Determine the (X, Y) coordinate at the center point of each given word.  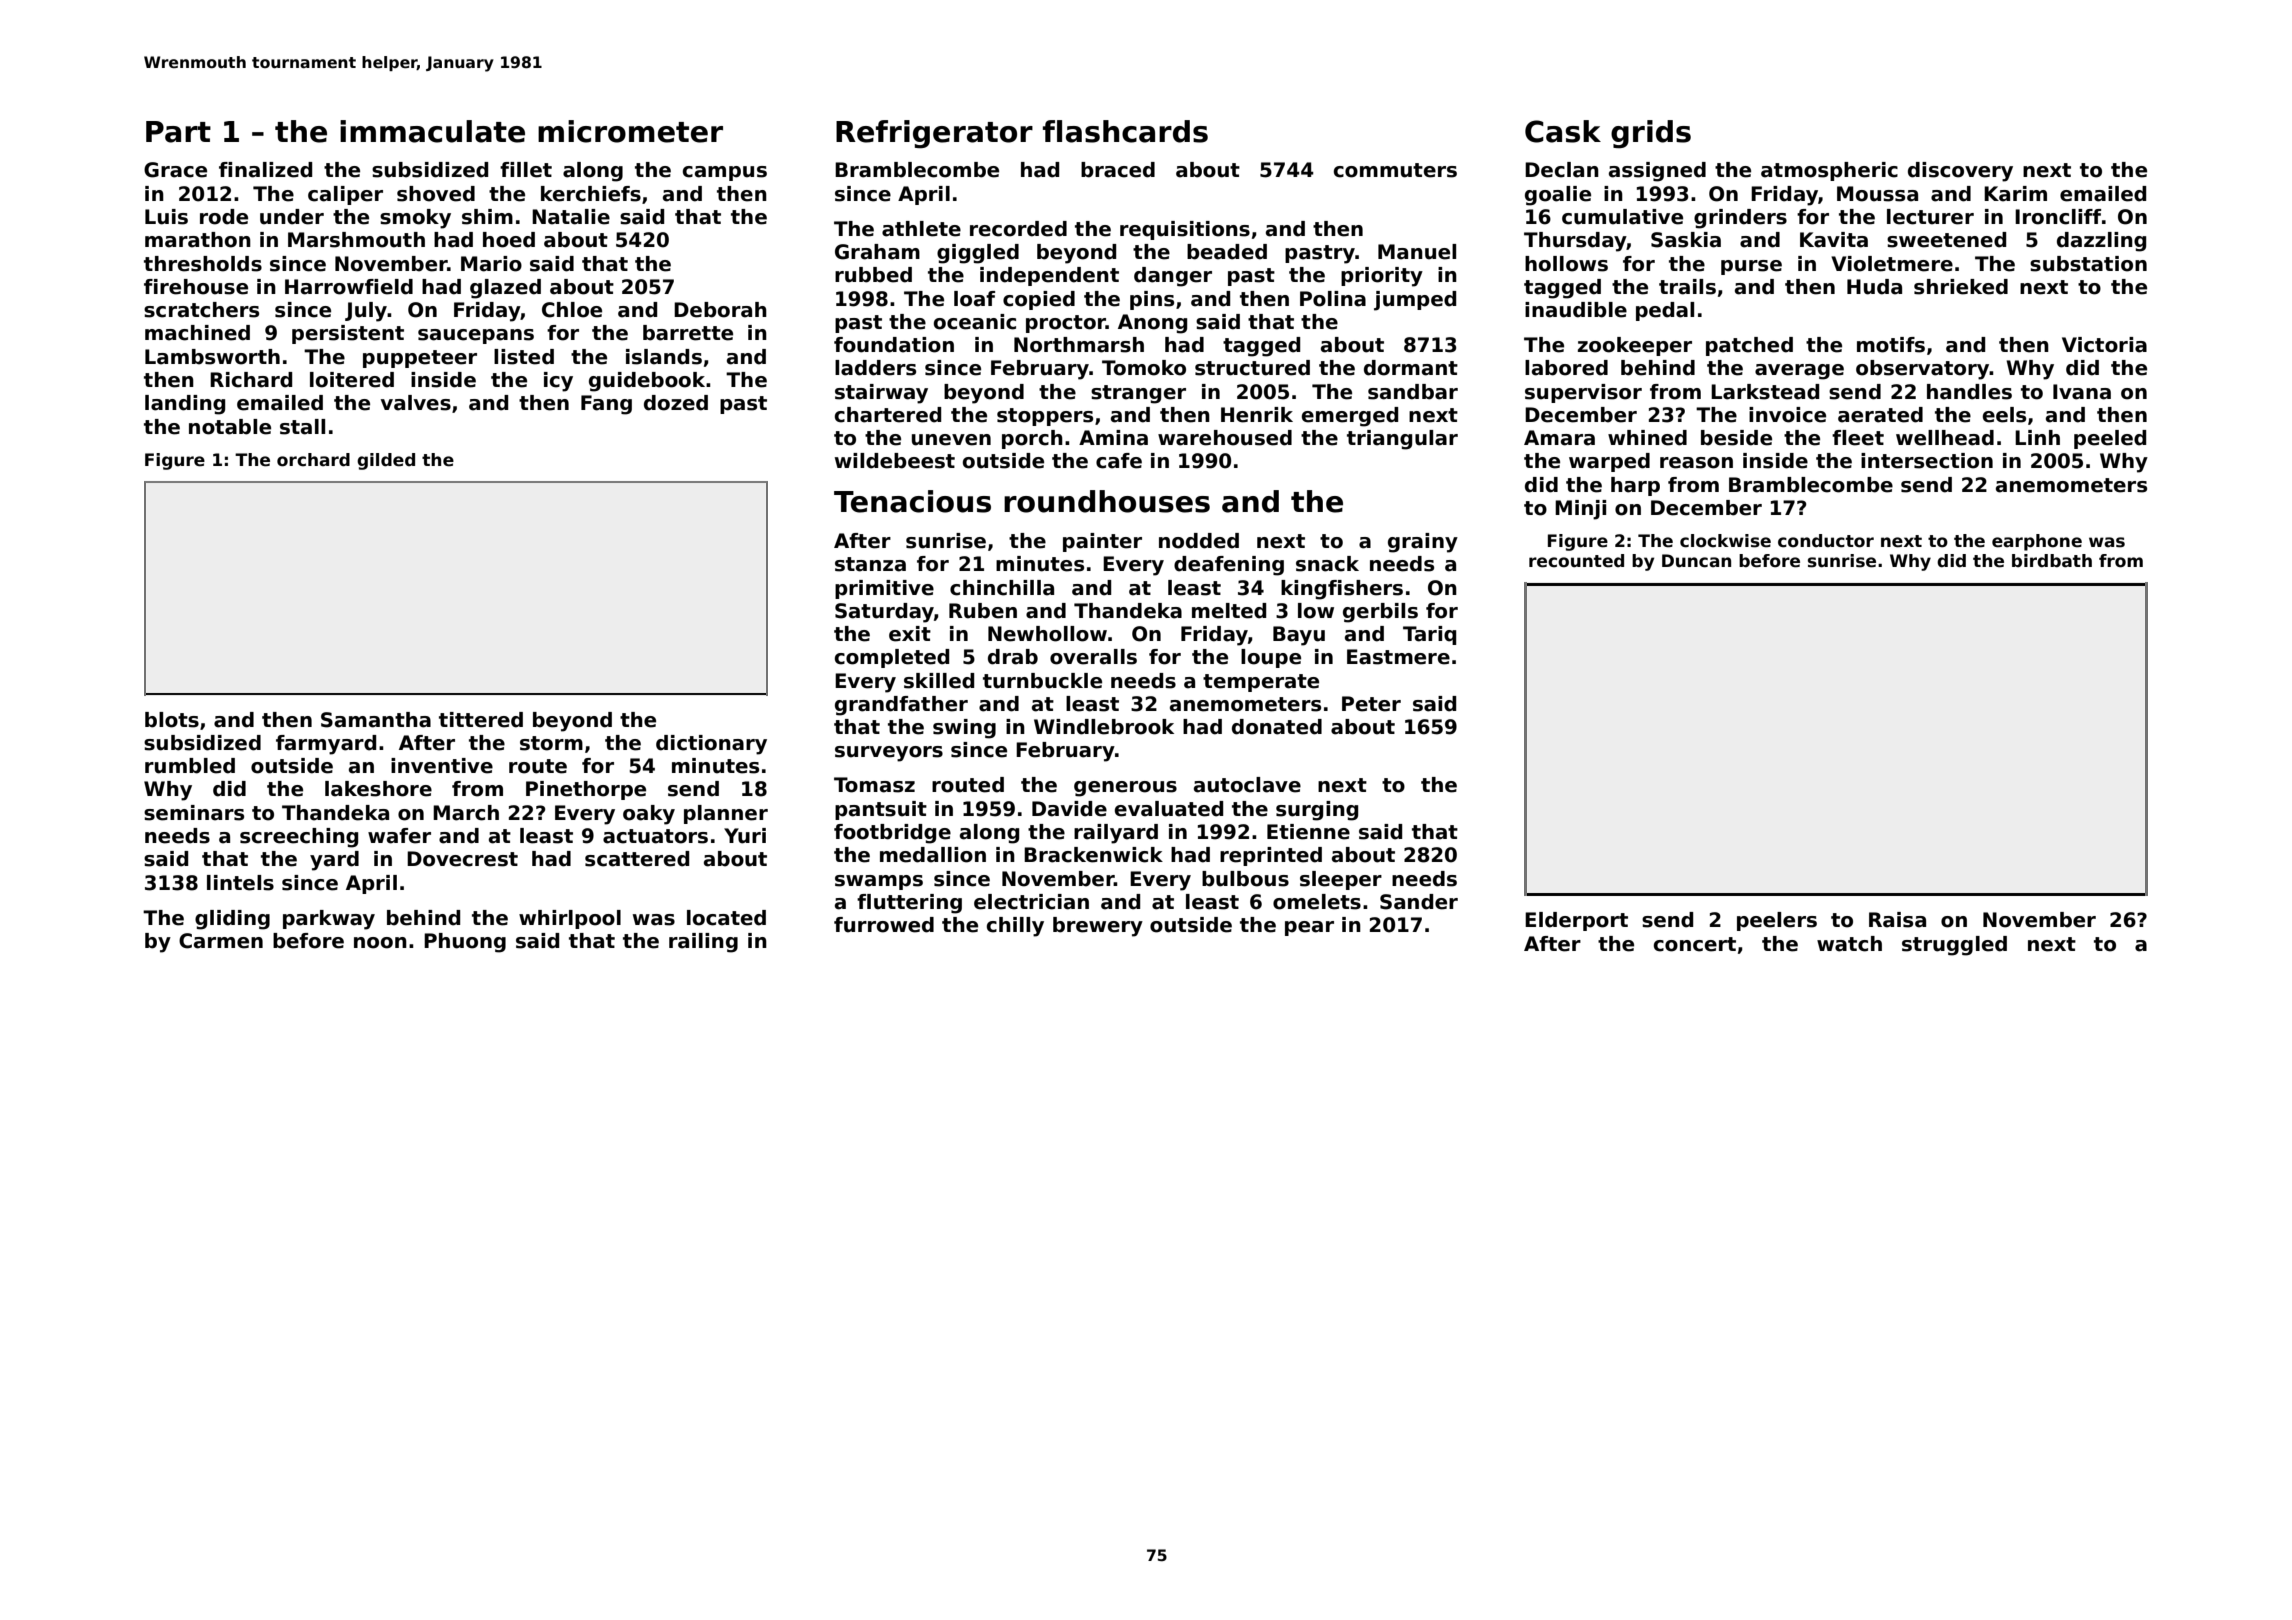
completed (892, 658)
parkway (329, 920)
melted (1229, 611)
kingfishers (1342, 590)
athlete (921, 229)
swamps (879, 882)
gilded (386, 461)
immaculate (432, 131)
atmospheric (1829, 171)
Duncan (1696, 561)
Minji (1580, 510)
